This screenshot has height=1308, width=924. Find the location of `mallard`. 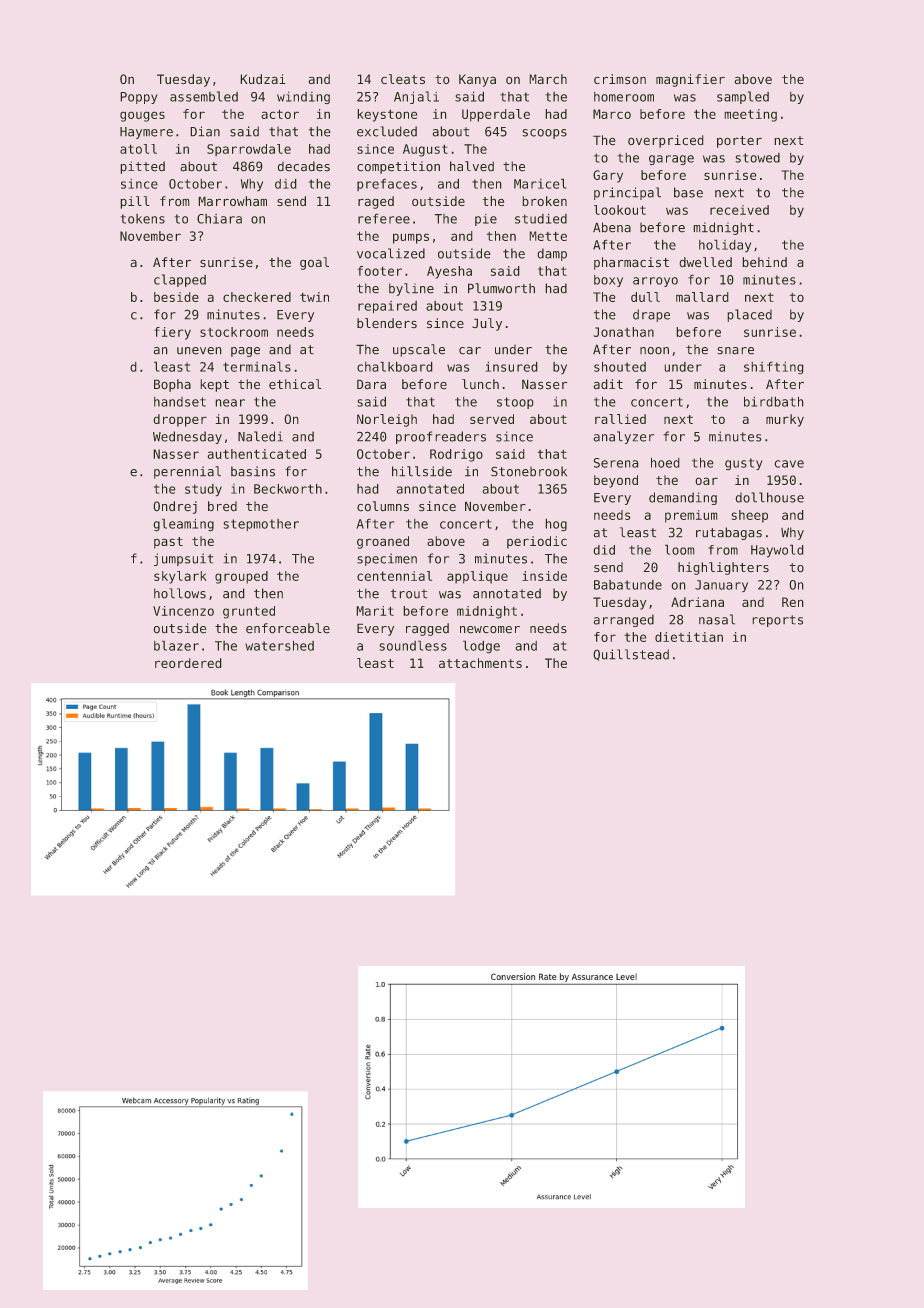

mallard is located at coordinates (702, 297).
